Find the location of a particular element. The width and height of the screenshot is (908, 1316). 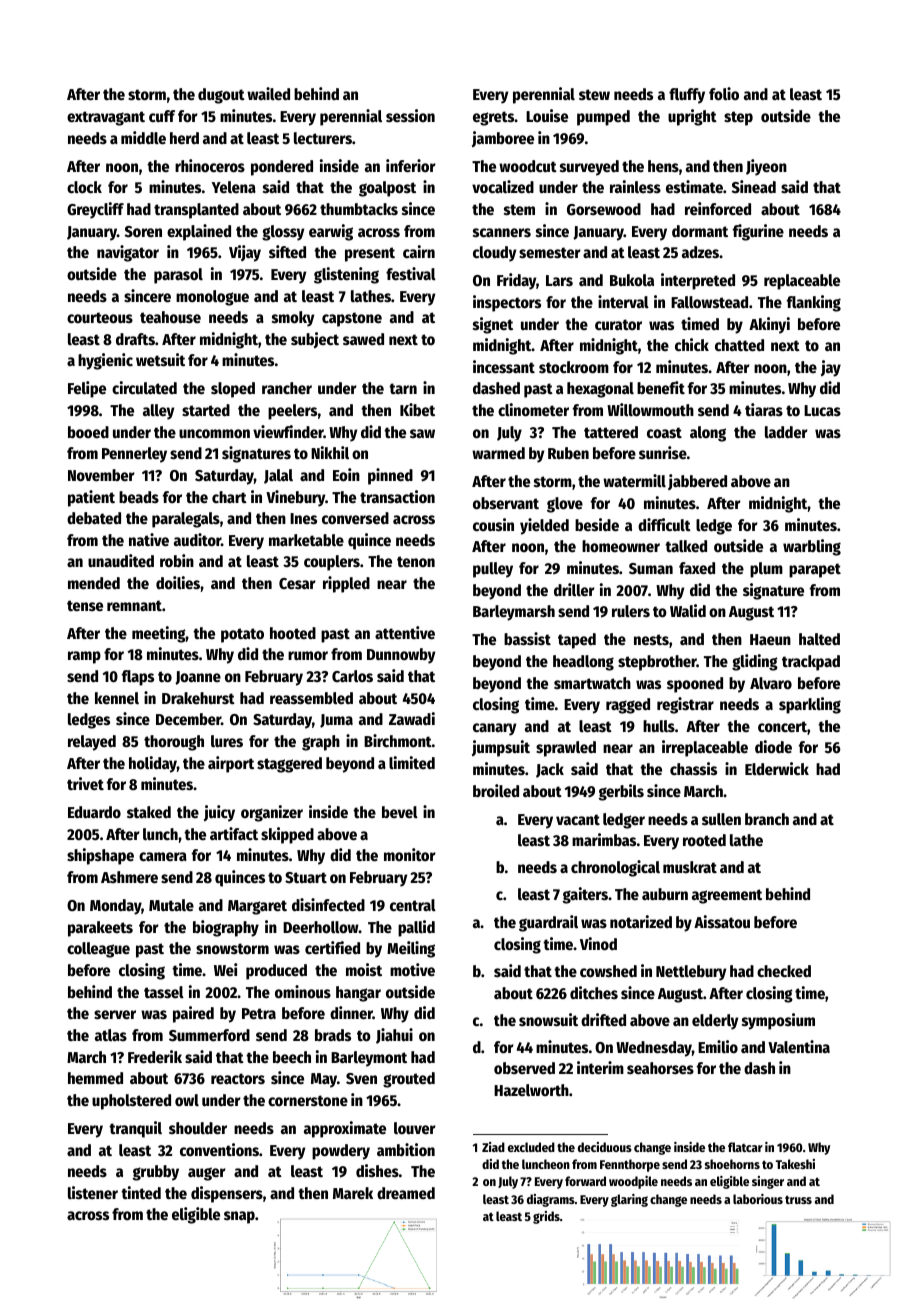

dishes is located at coordinates (377, 1171).
